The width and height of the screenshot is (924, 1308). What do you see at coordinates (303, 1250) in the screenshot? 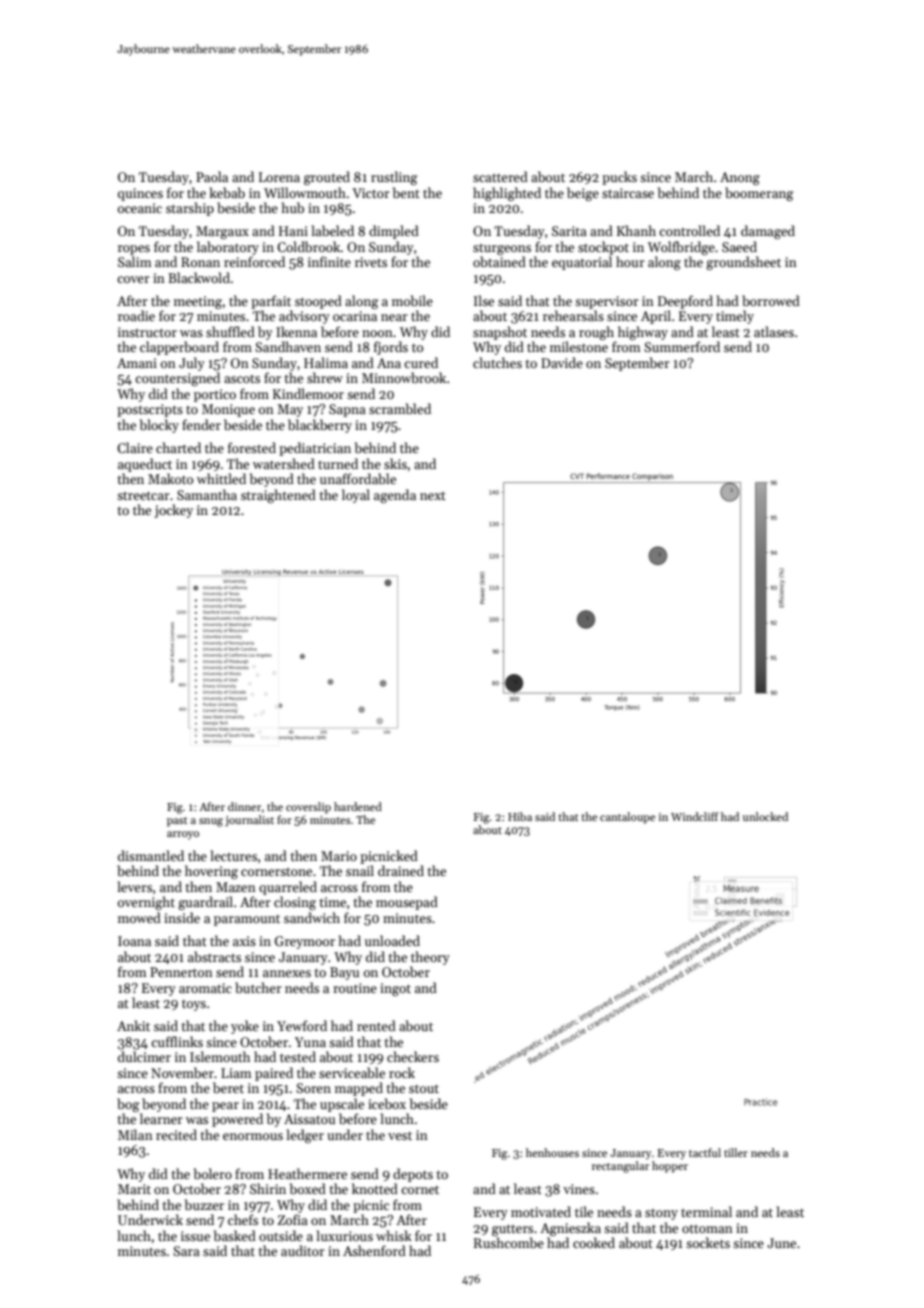
I see `auditor` at bounding box center [303, 1250].
